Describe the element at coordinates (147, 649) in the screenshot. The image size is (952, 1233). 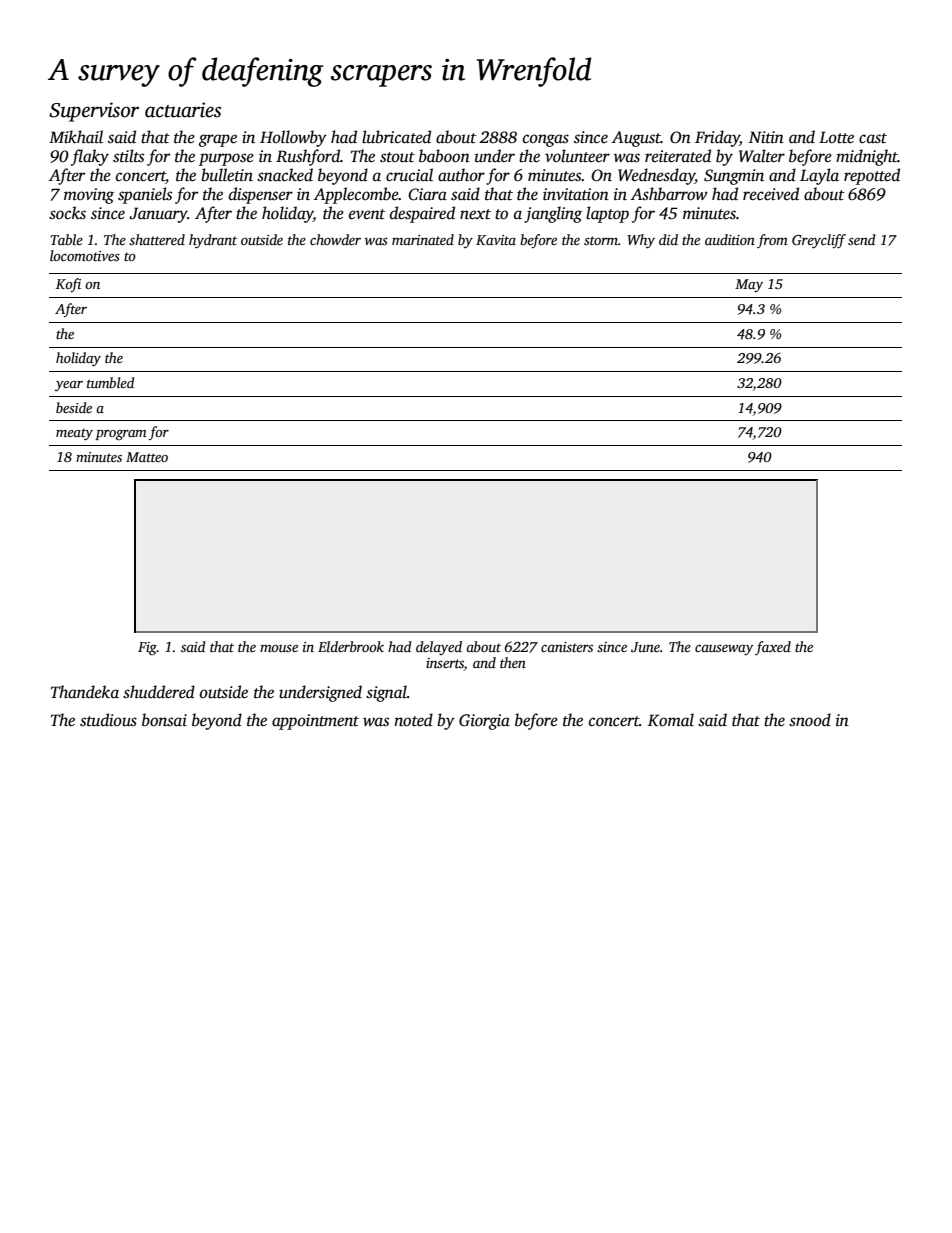
I see `Fig` at that location.
